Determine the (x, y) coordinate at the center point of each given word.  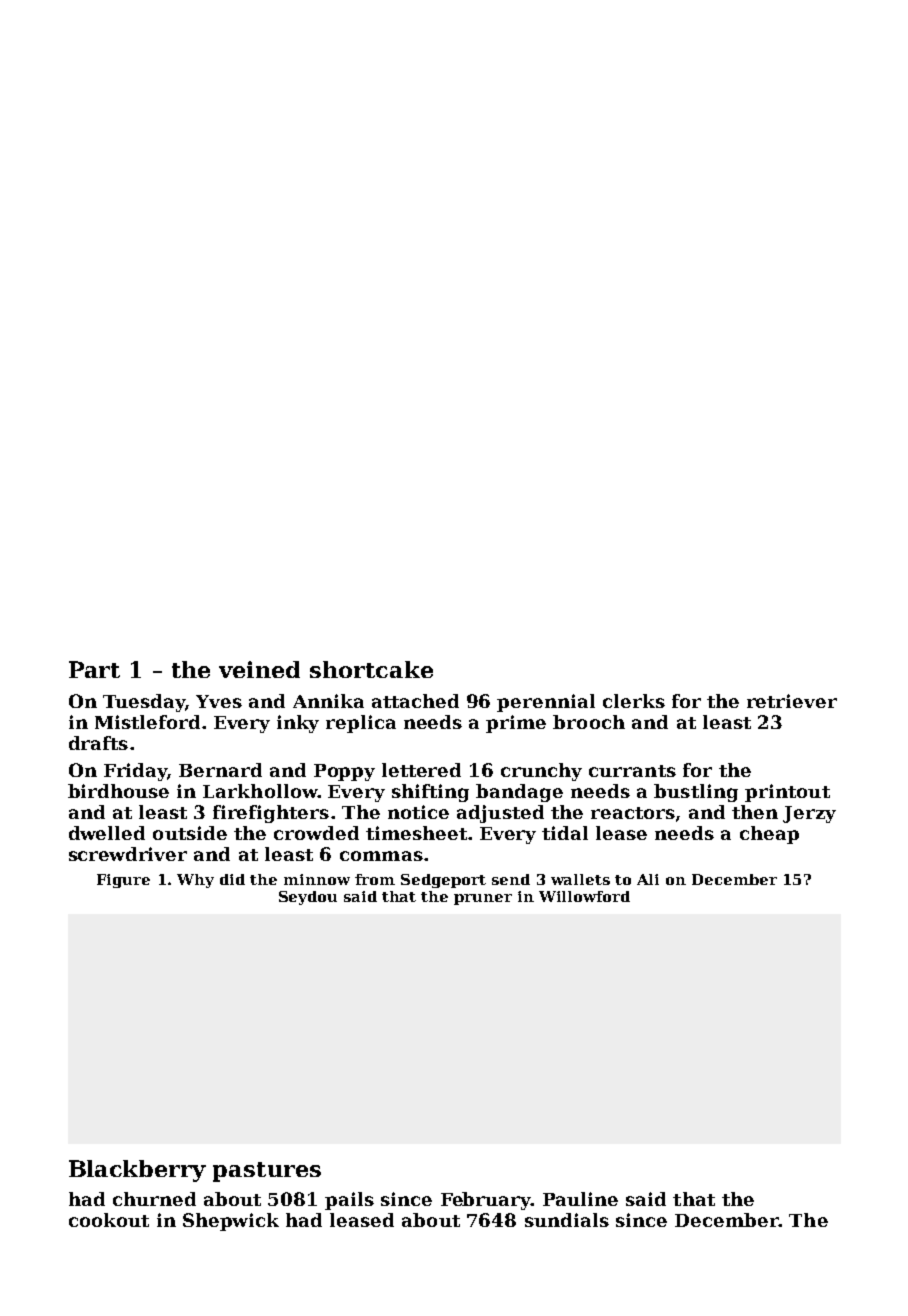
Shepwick (231, 1222)
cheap (769, 835)
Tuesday (144, 703)
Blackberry (137, 1171)
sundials (567, 1220)
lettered (421, 770)
